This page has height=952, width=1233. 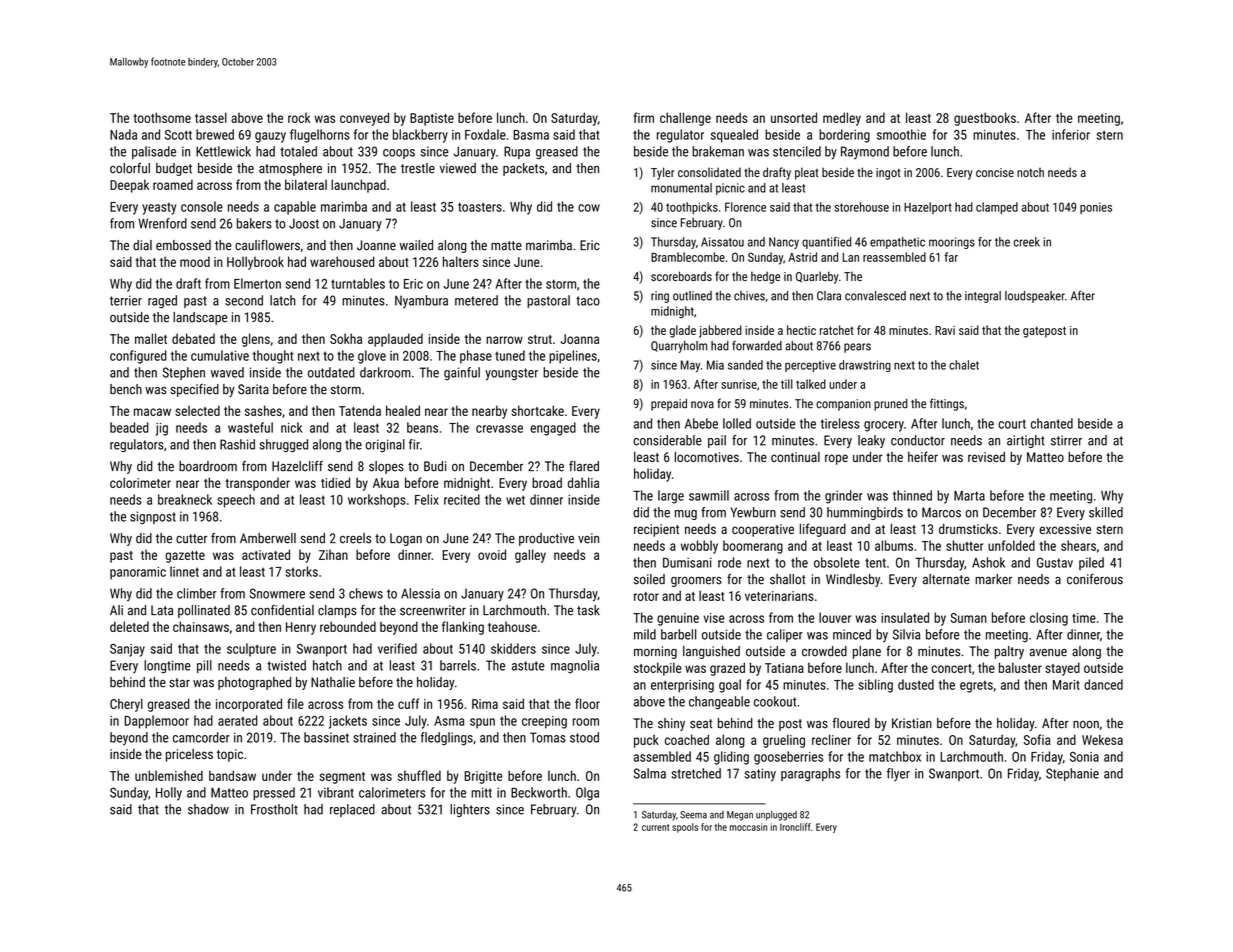 I want to click on Frostholt, so click(x=274, y=809).
